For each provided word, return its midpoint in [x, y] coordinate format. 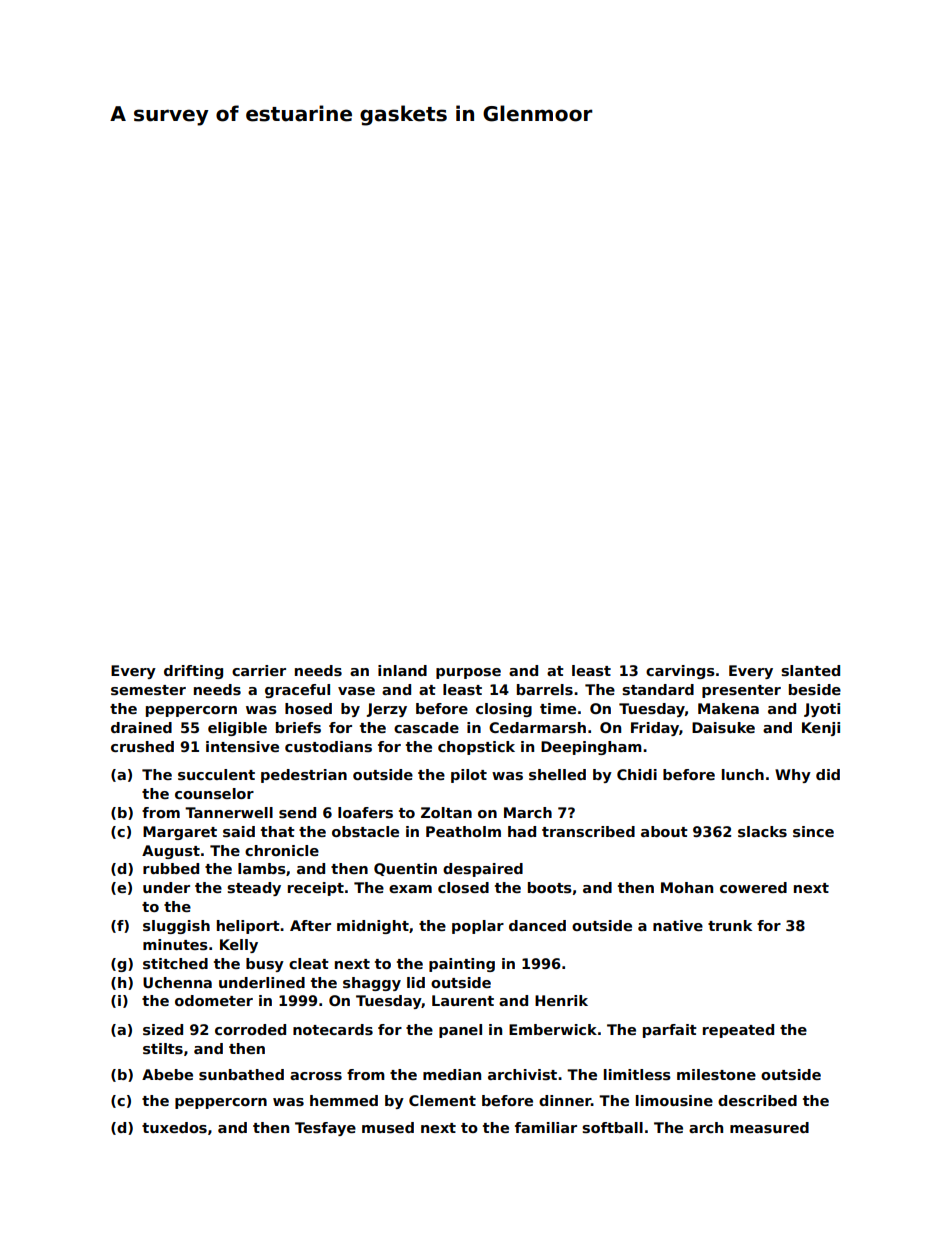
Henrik [561, 1000]
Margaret [180, 833]
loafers [365, 812]
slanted [810, 670]
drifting [193, 672]
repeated [738, 1031]
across [316, 1076]
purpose [468, 673]
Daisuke [723, 727]
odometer [214, 1000]
